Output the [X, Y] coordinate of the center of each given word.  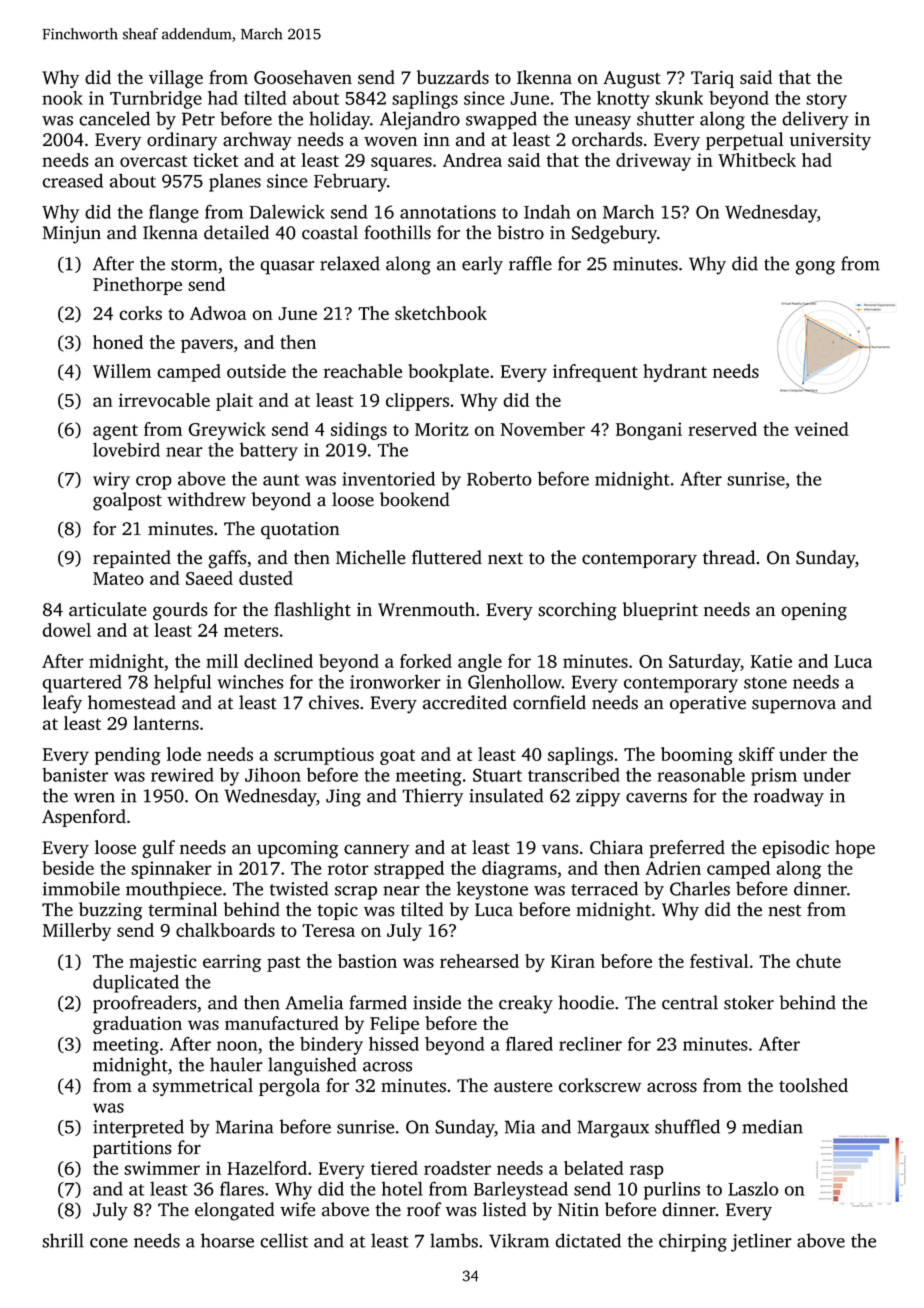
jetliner [761, 1242]
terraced [604, 888]
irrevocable [164, 400]
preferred [687, 849]
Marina [245, 1127]
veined [821, 429]
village [176, 79]
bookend [415, 499]
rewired [182, 775]
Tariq [712, 79]
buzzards [453, 77]
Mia [520, 1127]
